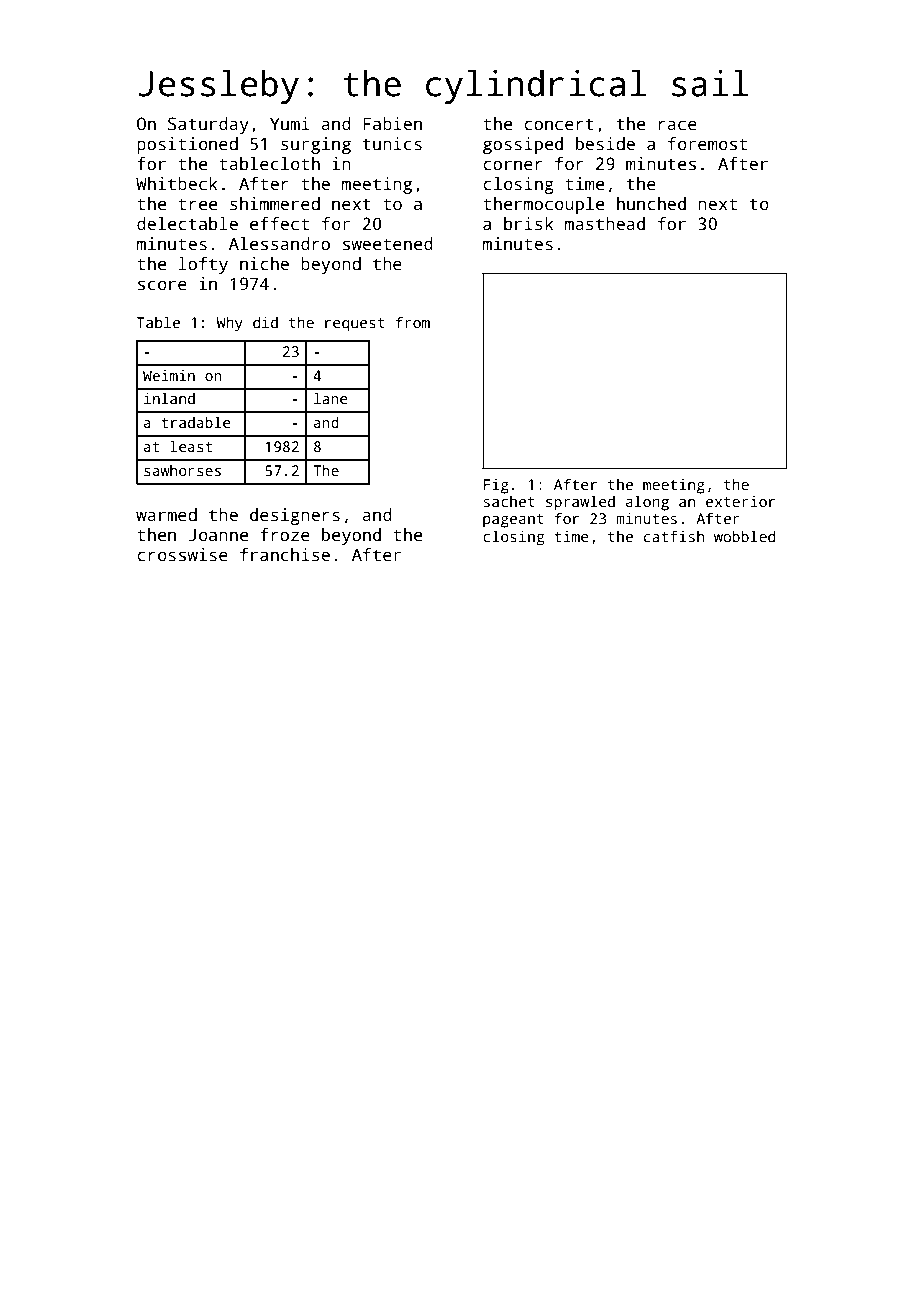 The image size is (924, 1311). Describe the element at coordinates (605, 224) in the screenshot. I see `masthead` at that location.
